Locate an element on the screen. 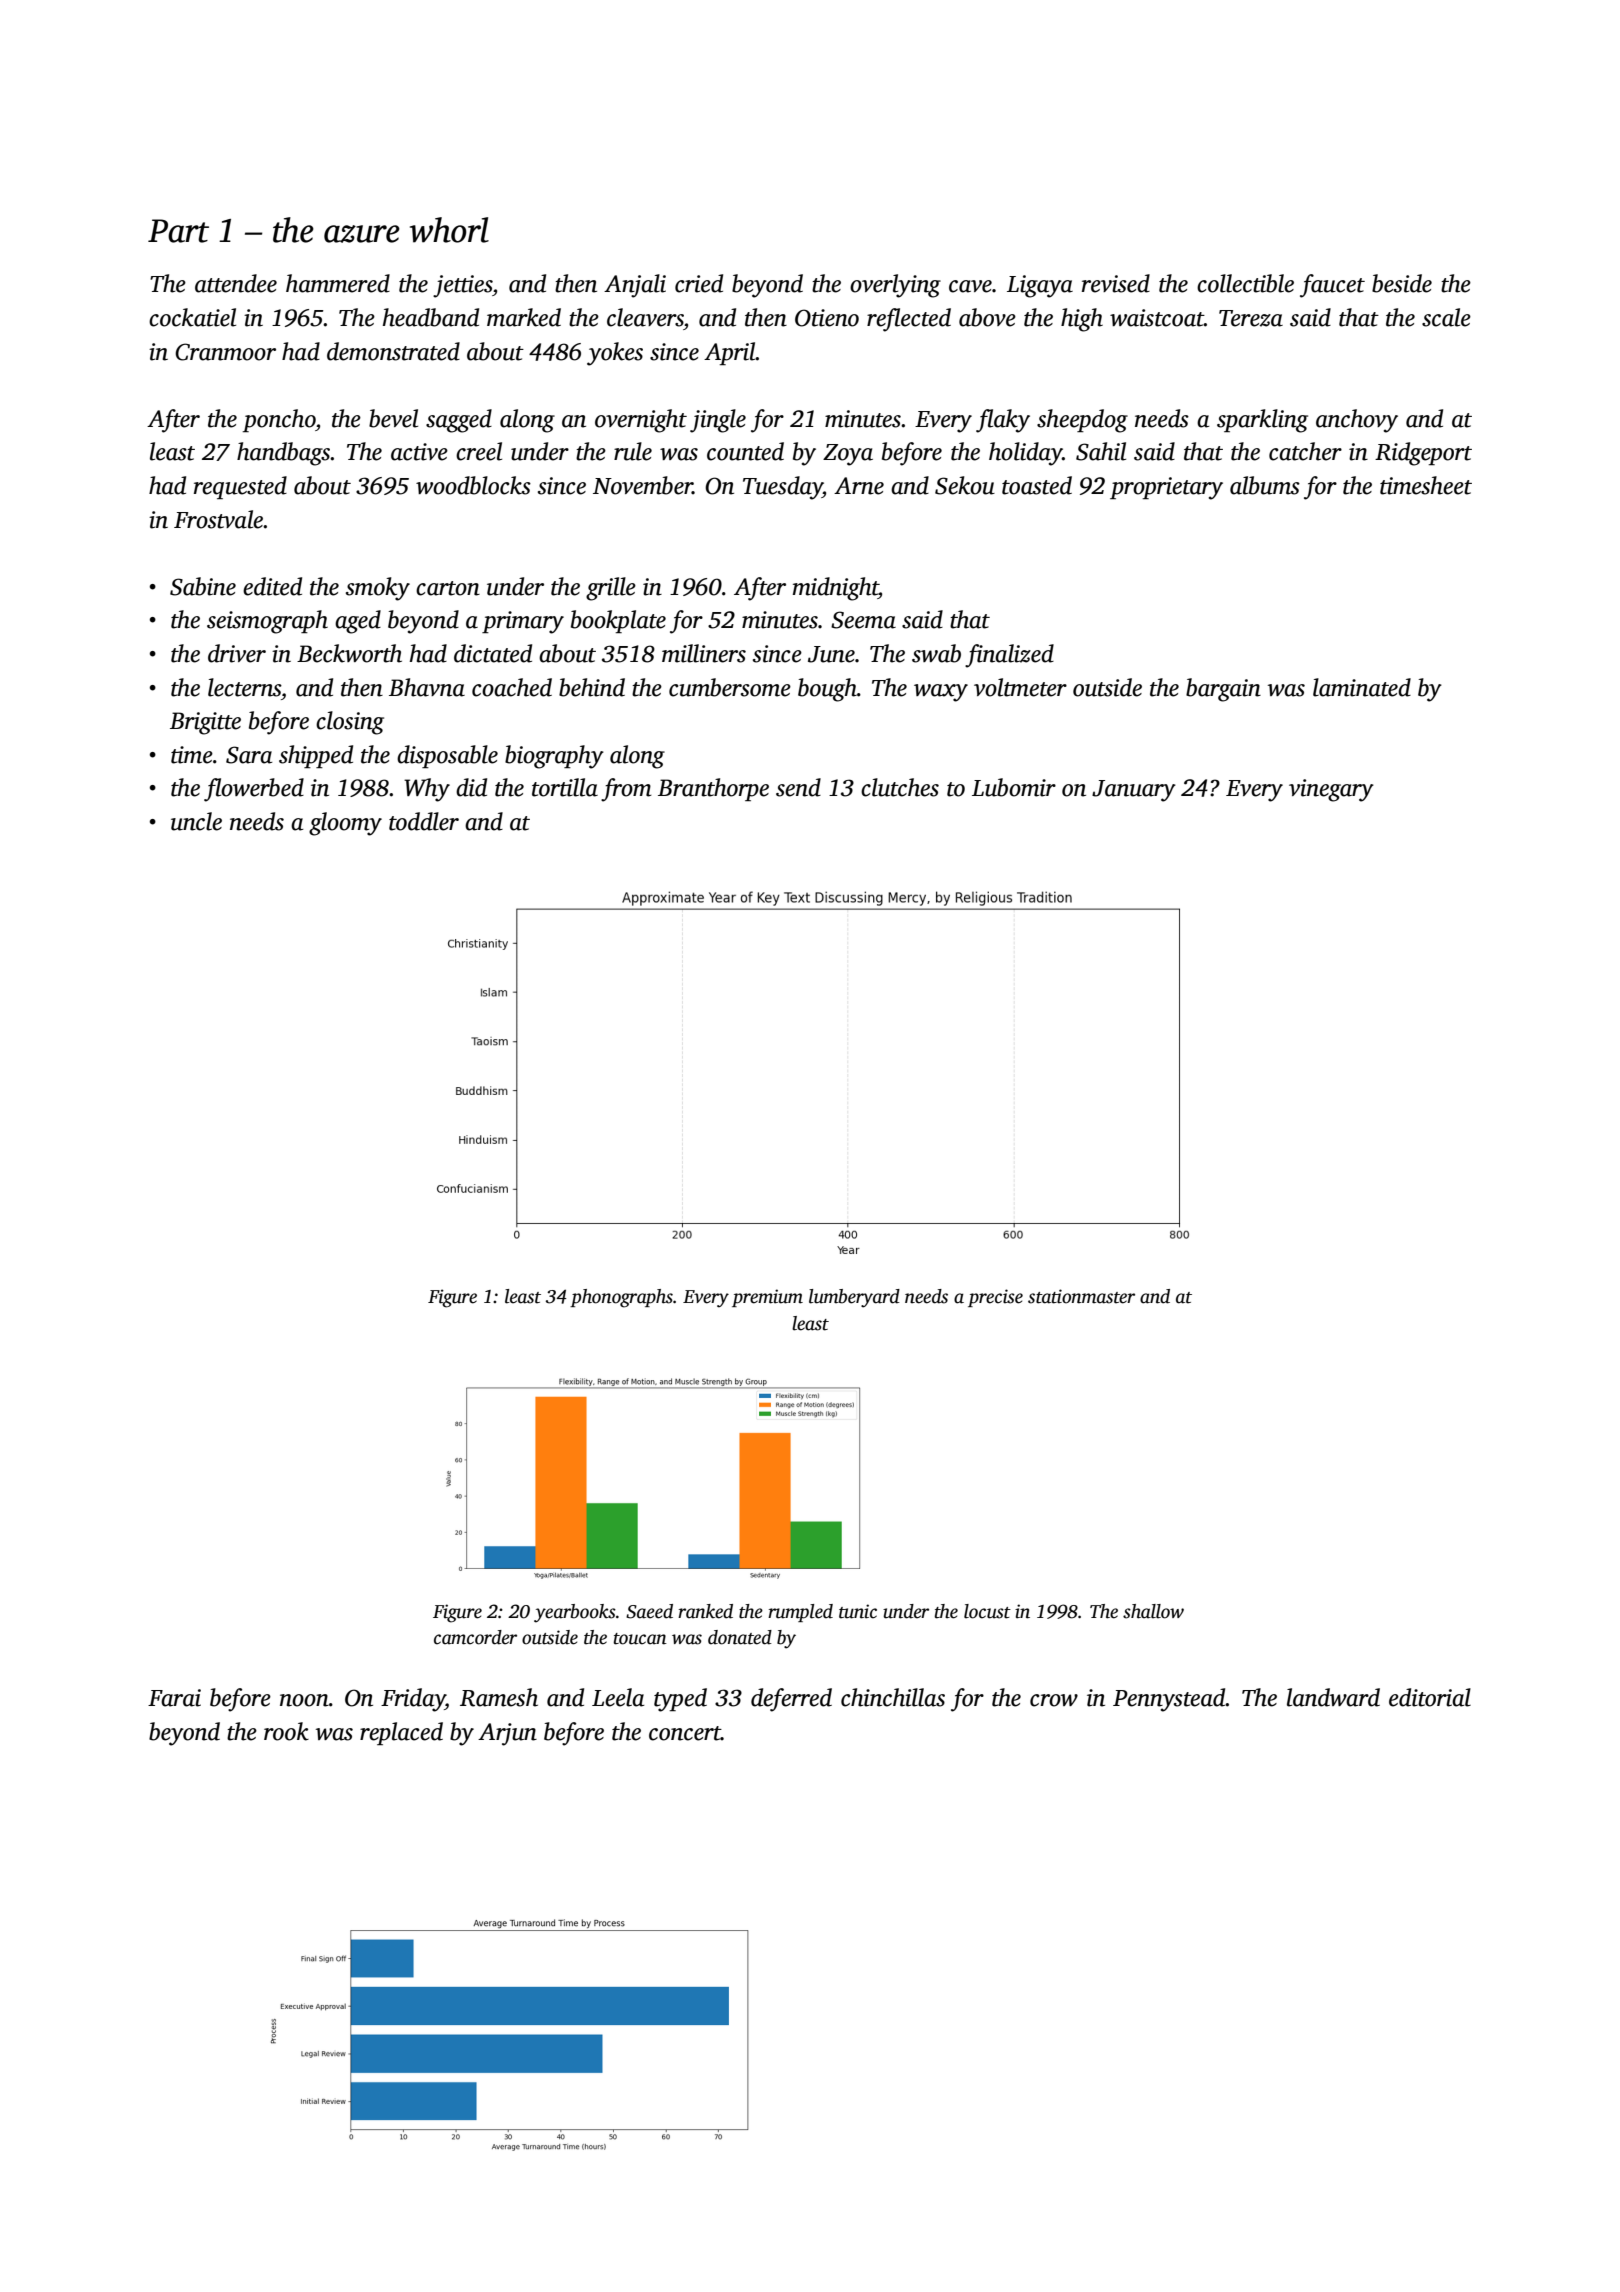  laminated is located at coordinates (1362, 687).
